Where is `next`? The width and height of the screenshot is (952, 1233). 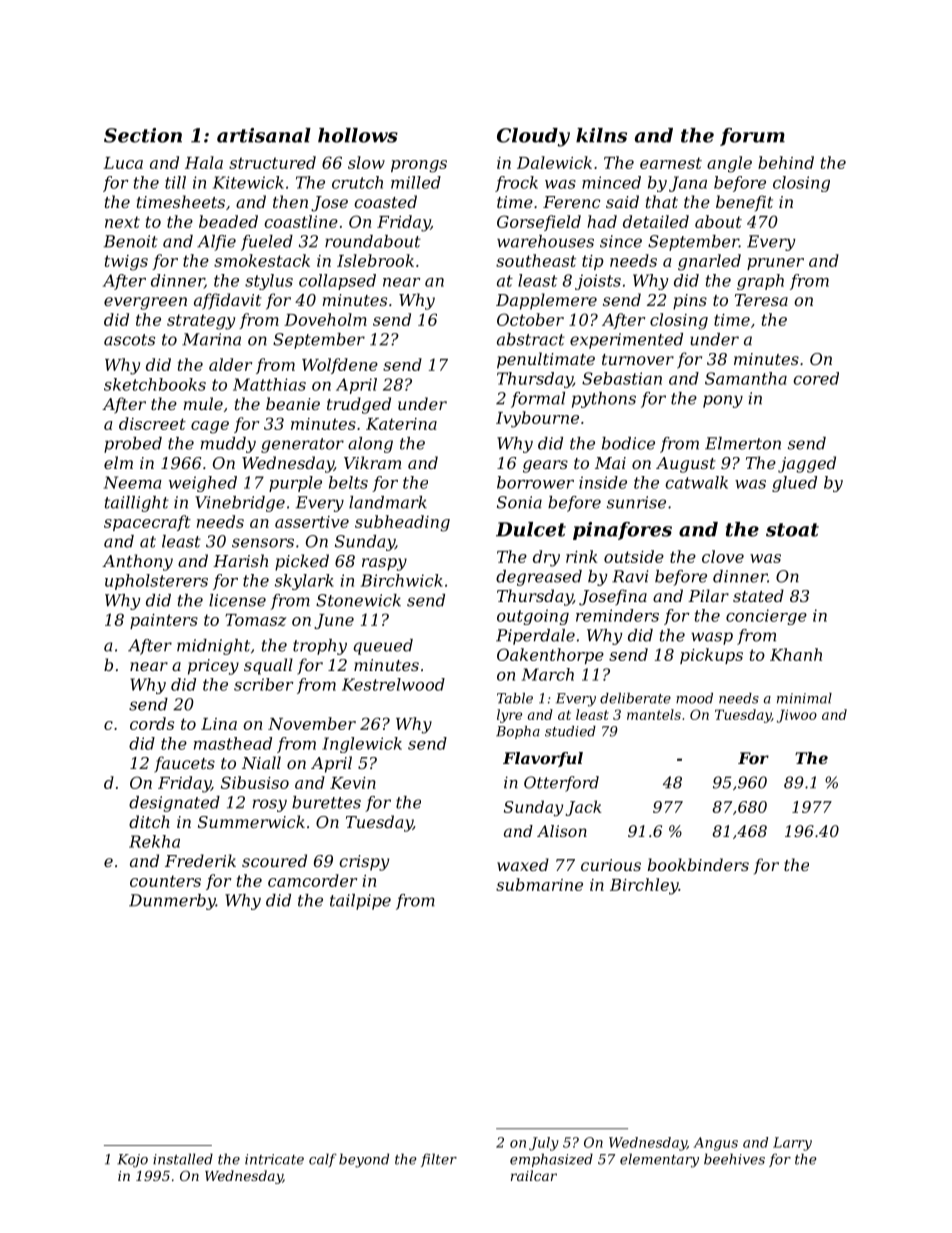
next is located at coordinates (122, 222).
